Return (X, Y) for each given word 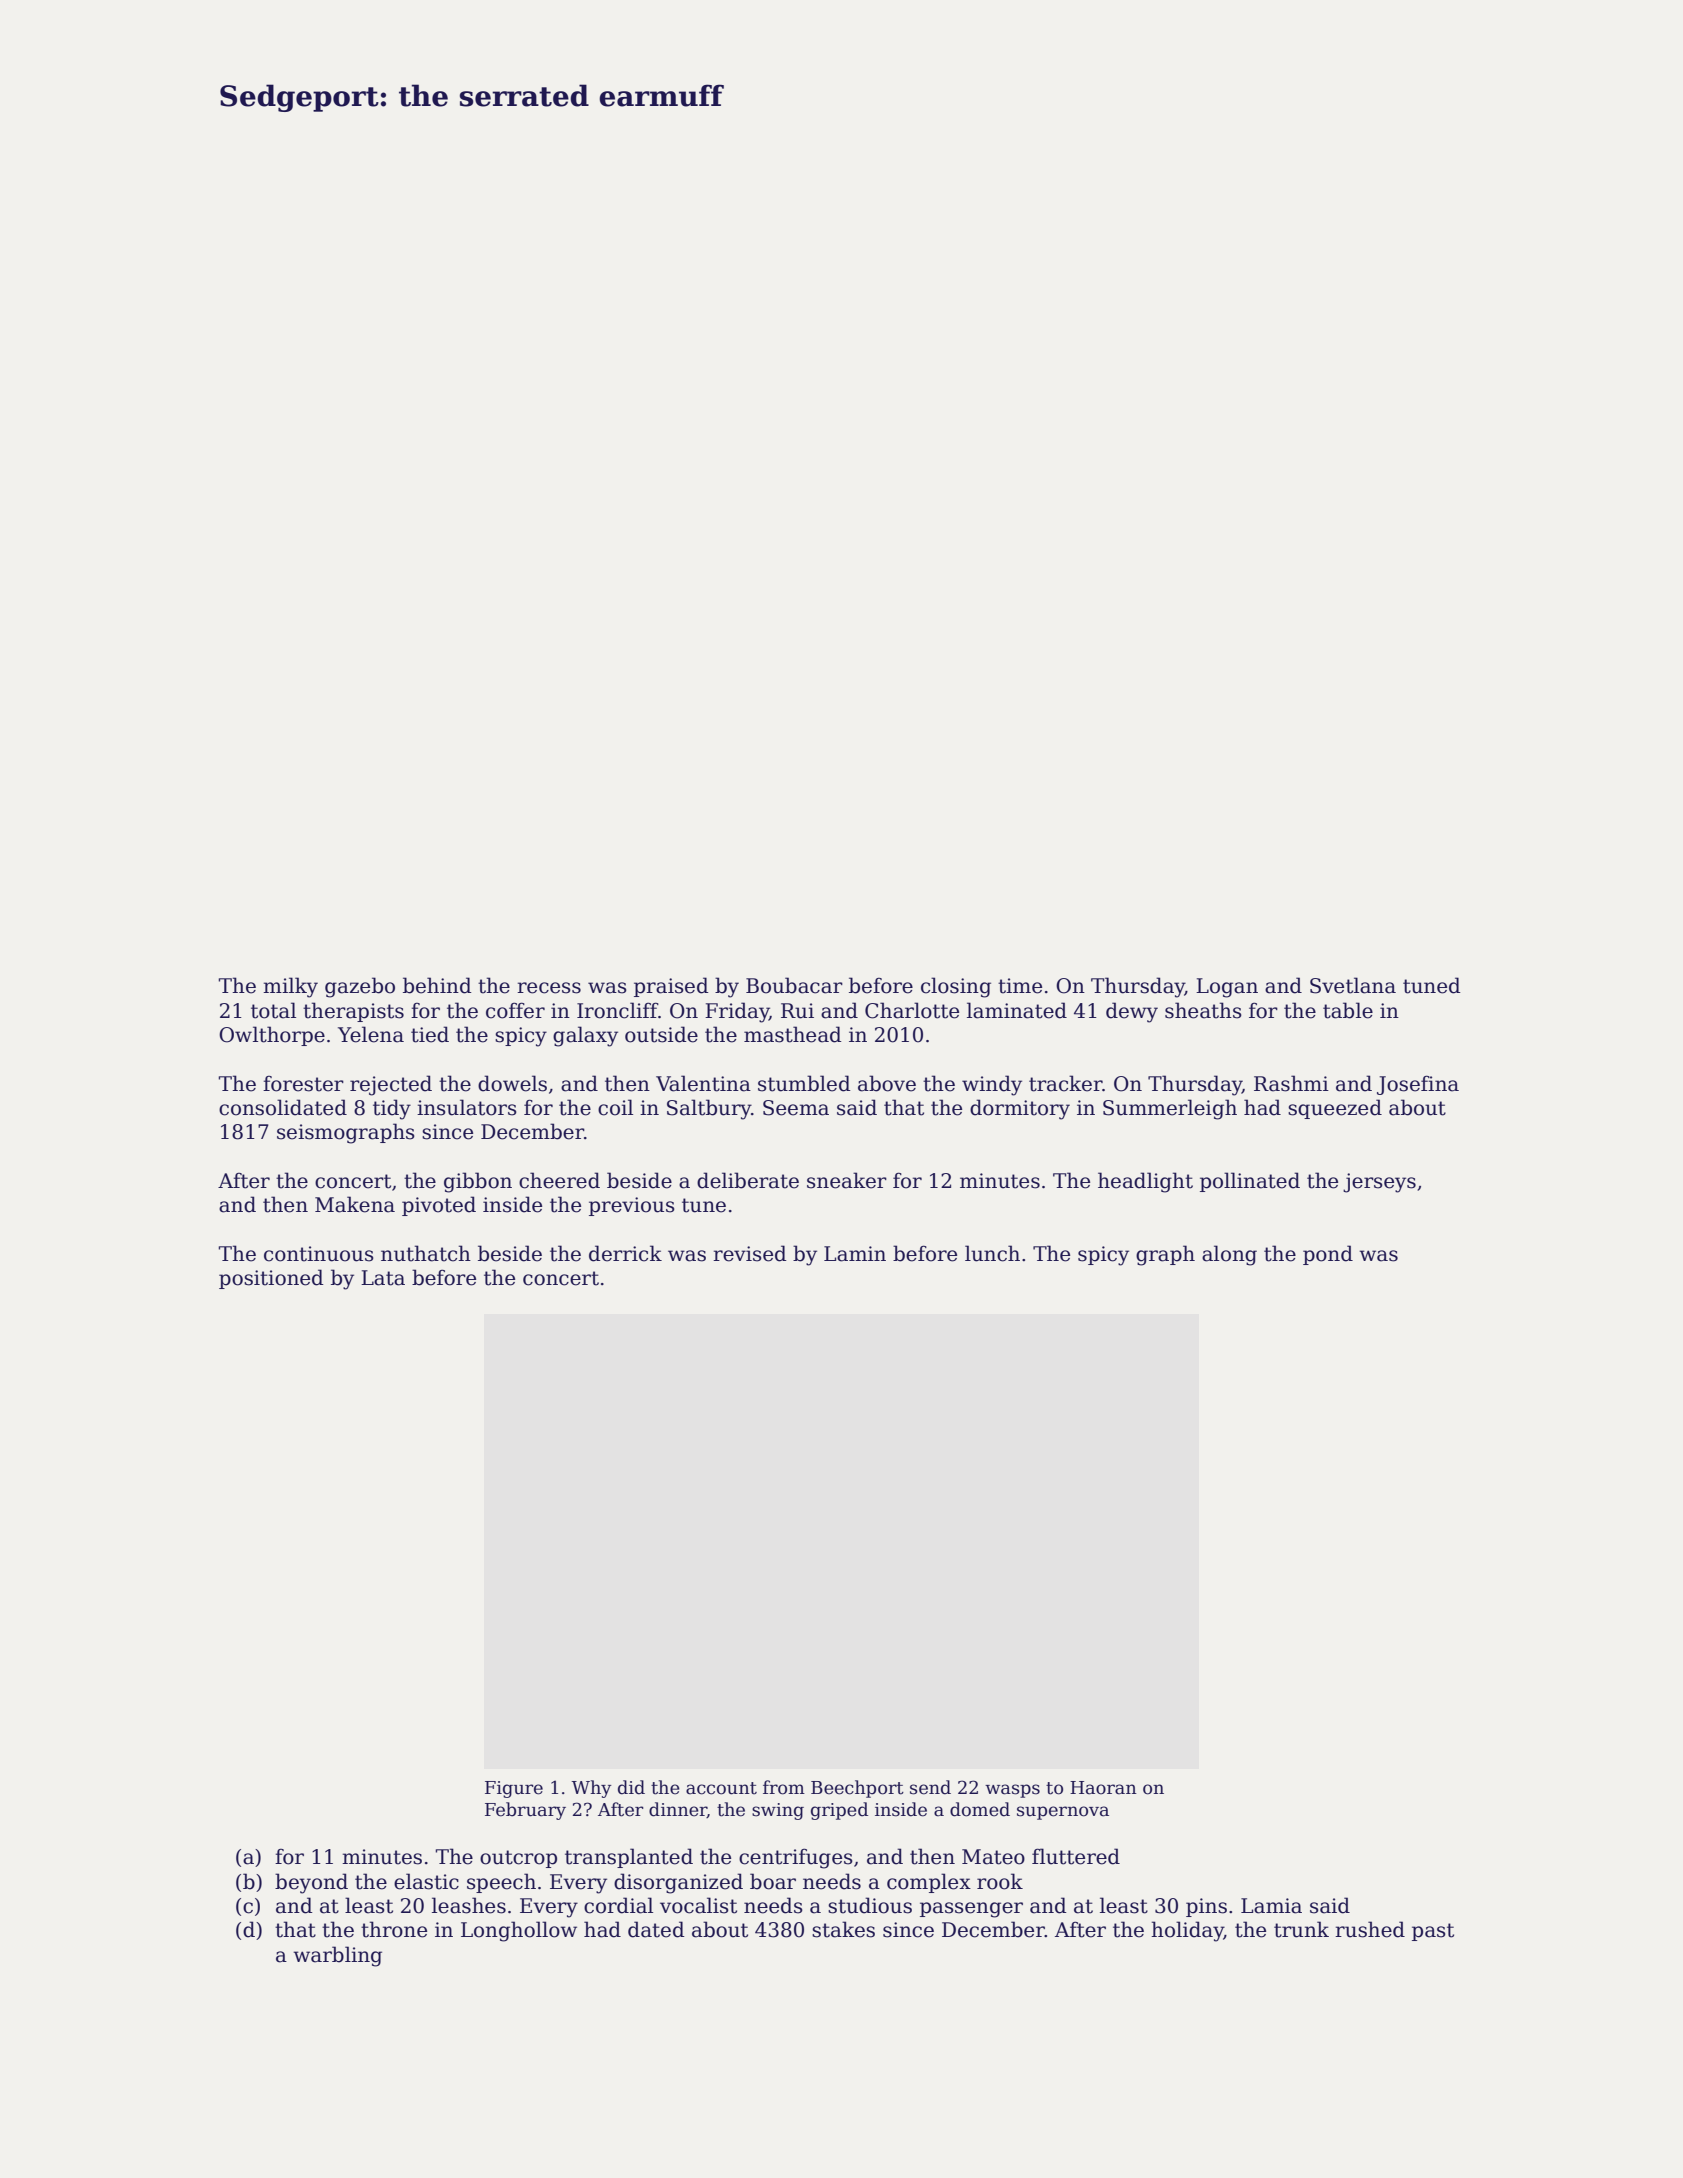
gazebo (360, 987)
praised (671, 987)
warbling (337, 1956)
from (784, 1787)
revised (750, 1253)
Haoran (1103, 1788)
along (1229, 1255)
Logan (1227, 988)
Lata (383, 1278)
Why (591, 1789)
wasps (1012, 1791)
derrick (625, 1253)
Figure (514, 1789)
